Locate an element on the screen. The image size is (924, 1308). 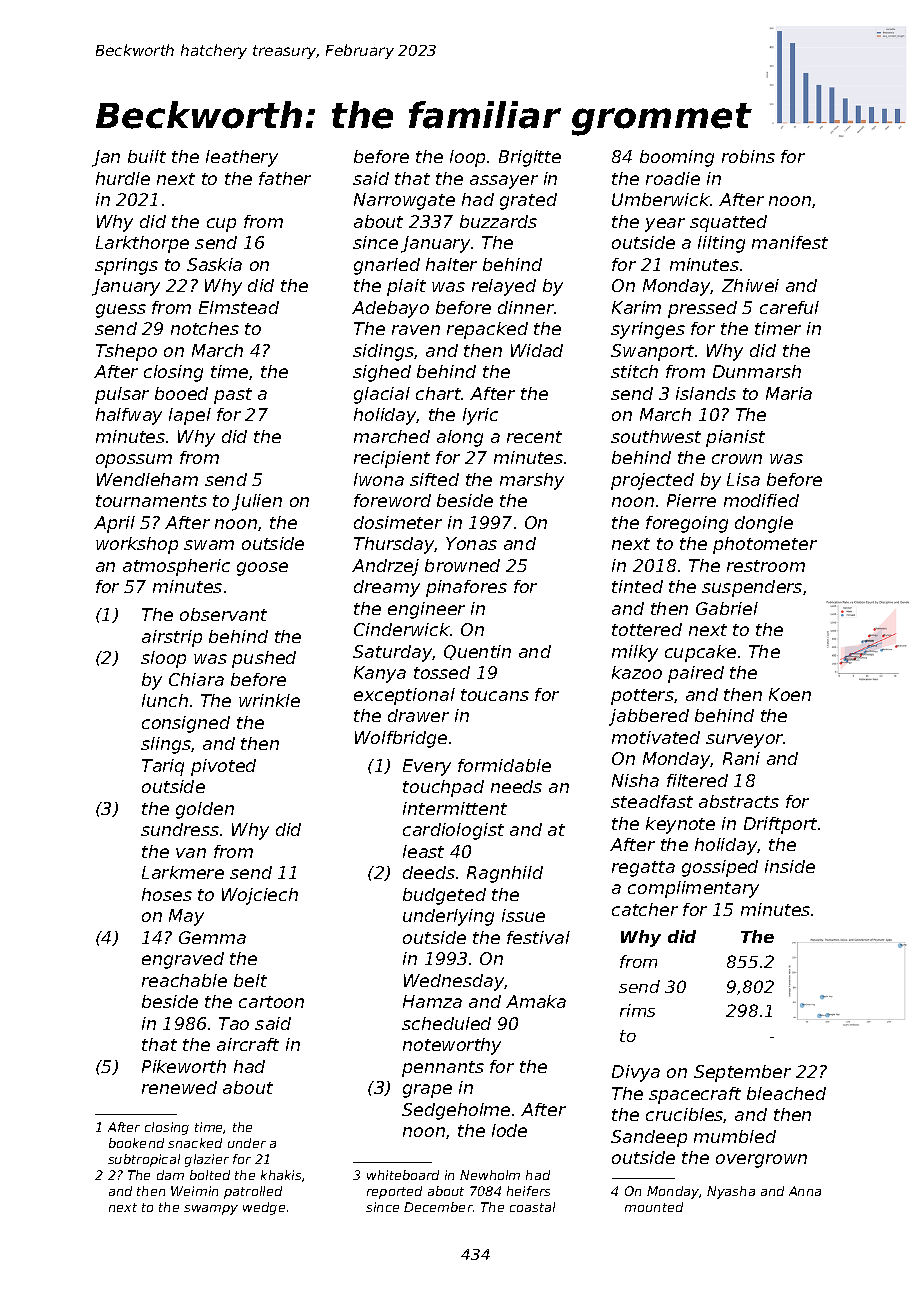
built is located at coordinates (147, 156).
